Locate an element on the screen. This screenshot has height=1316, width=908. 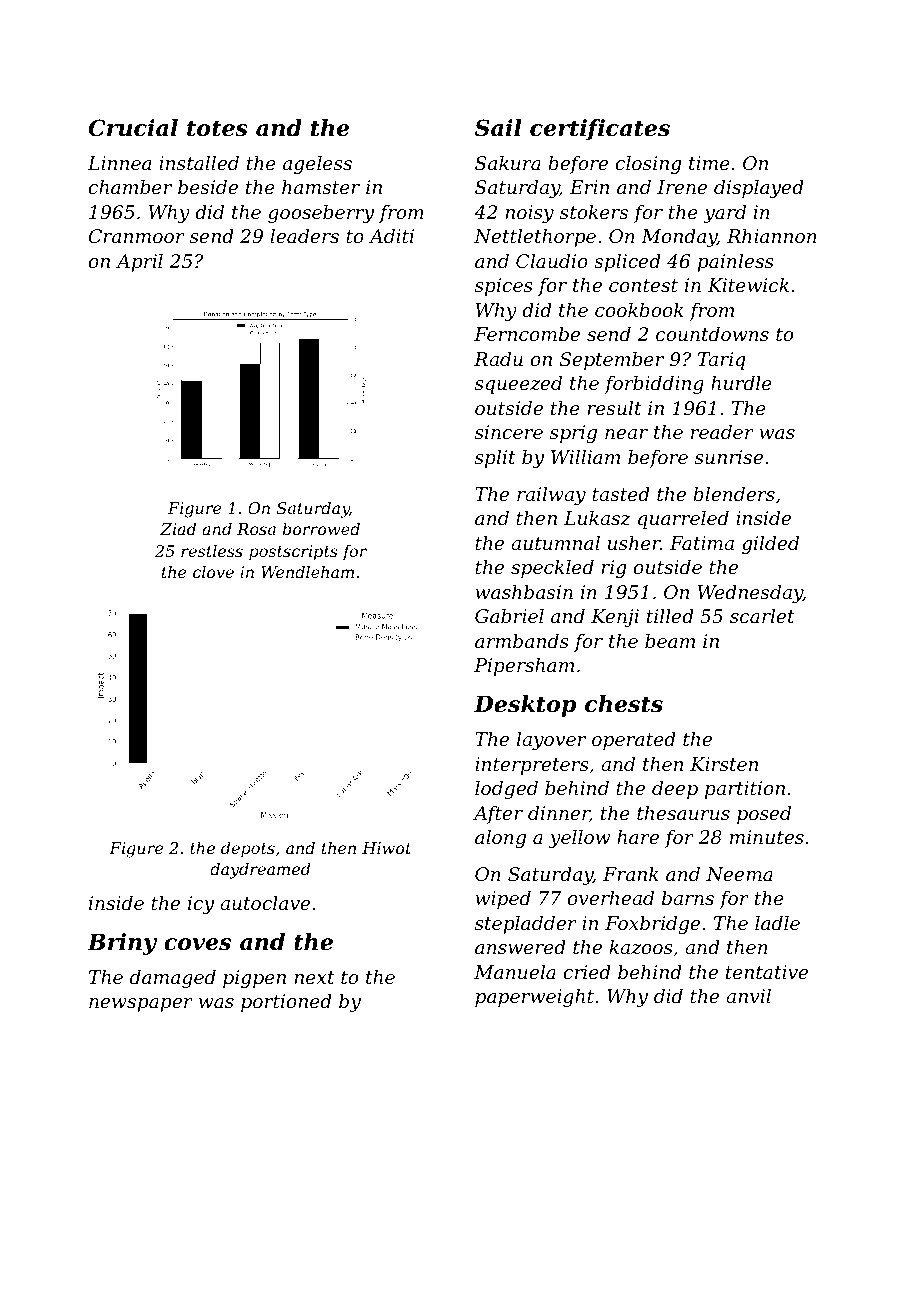
Cranmoor is located at coordinates (137, 236).
